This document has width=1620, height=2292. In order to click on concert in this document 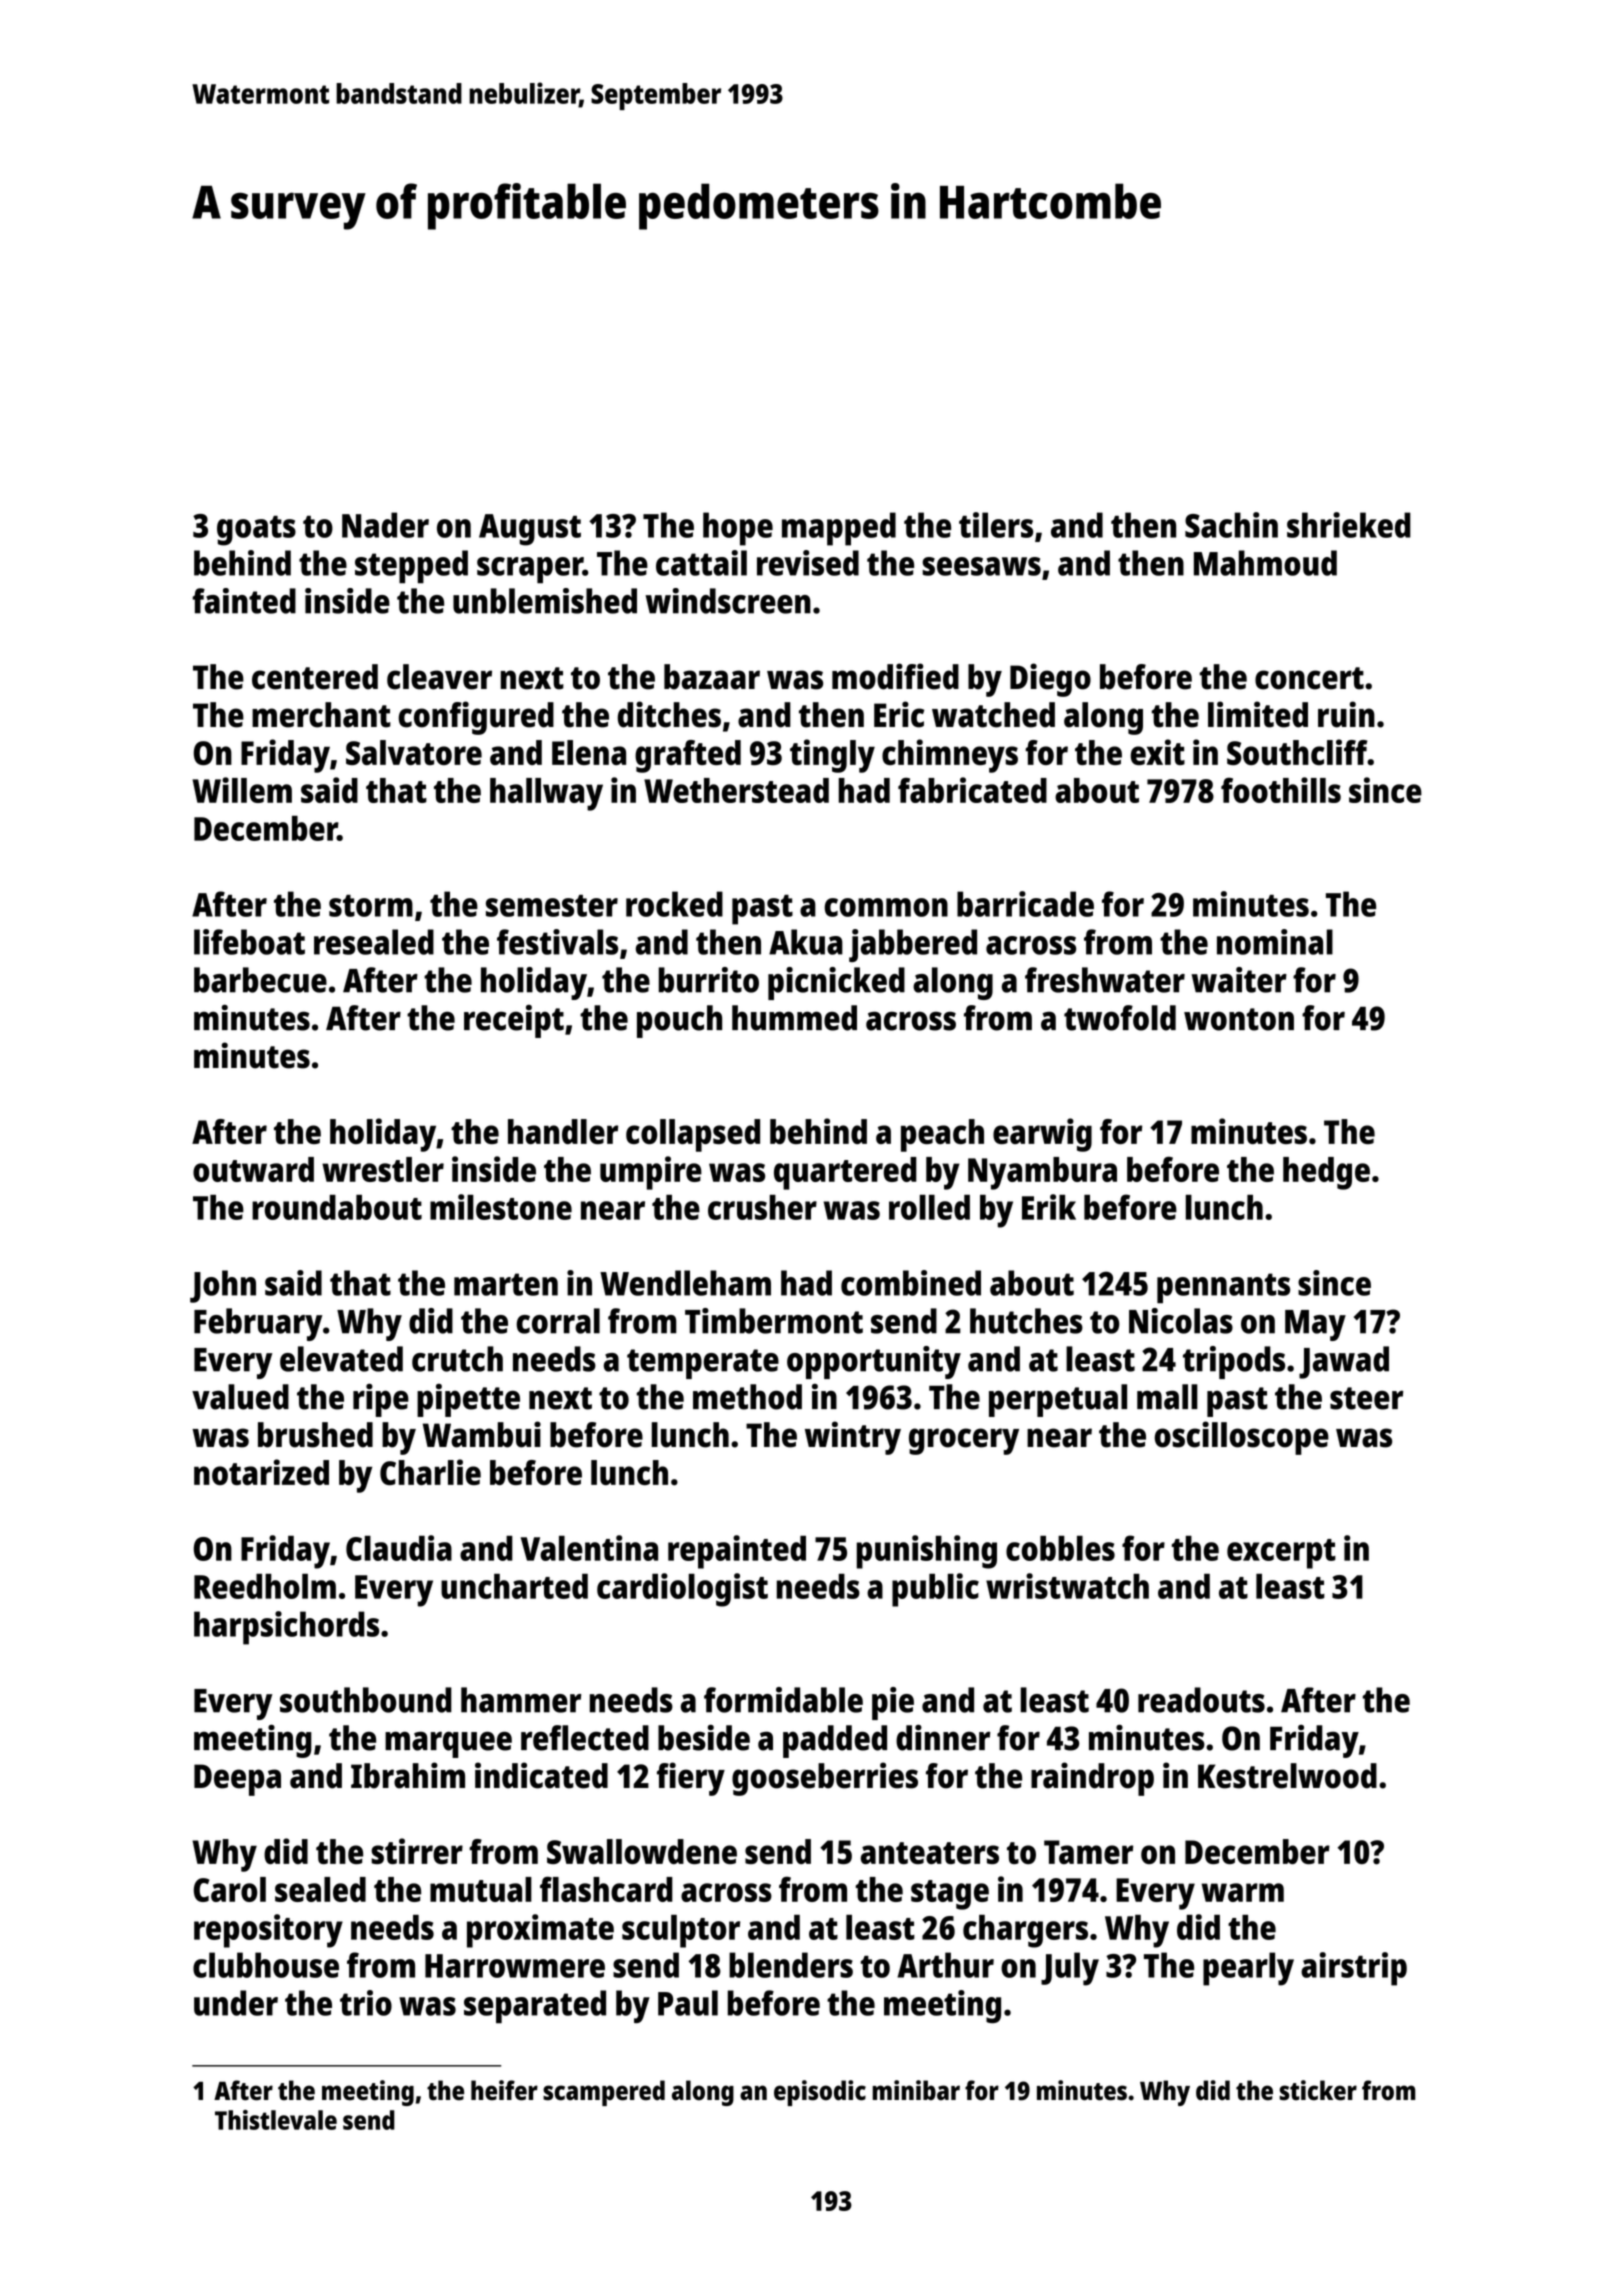, I will do `click(1309, 678)`.
